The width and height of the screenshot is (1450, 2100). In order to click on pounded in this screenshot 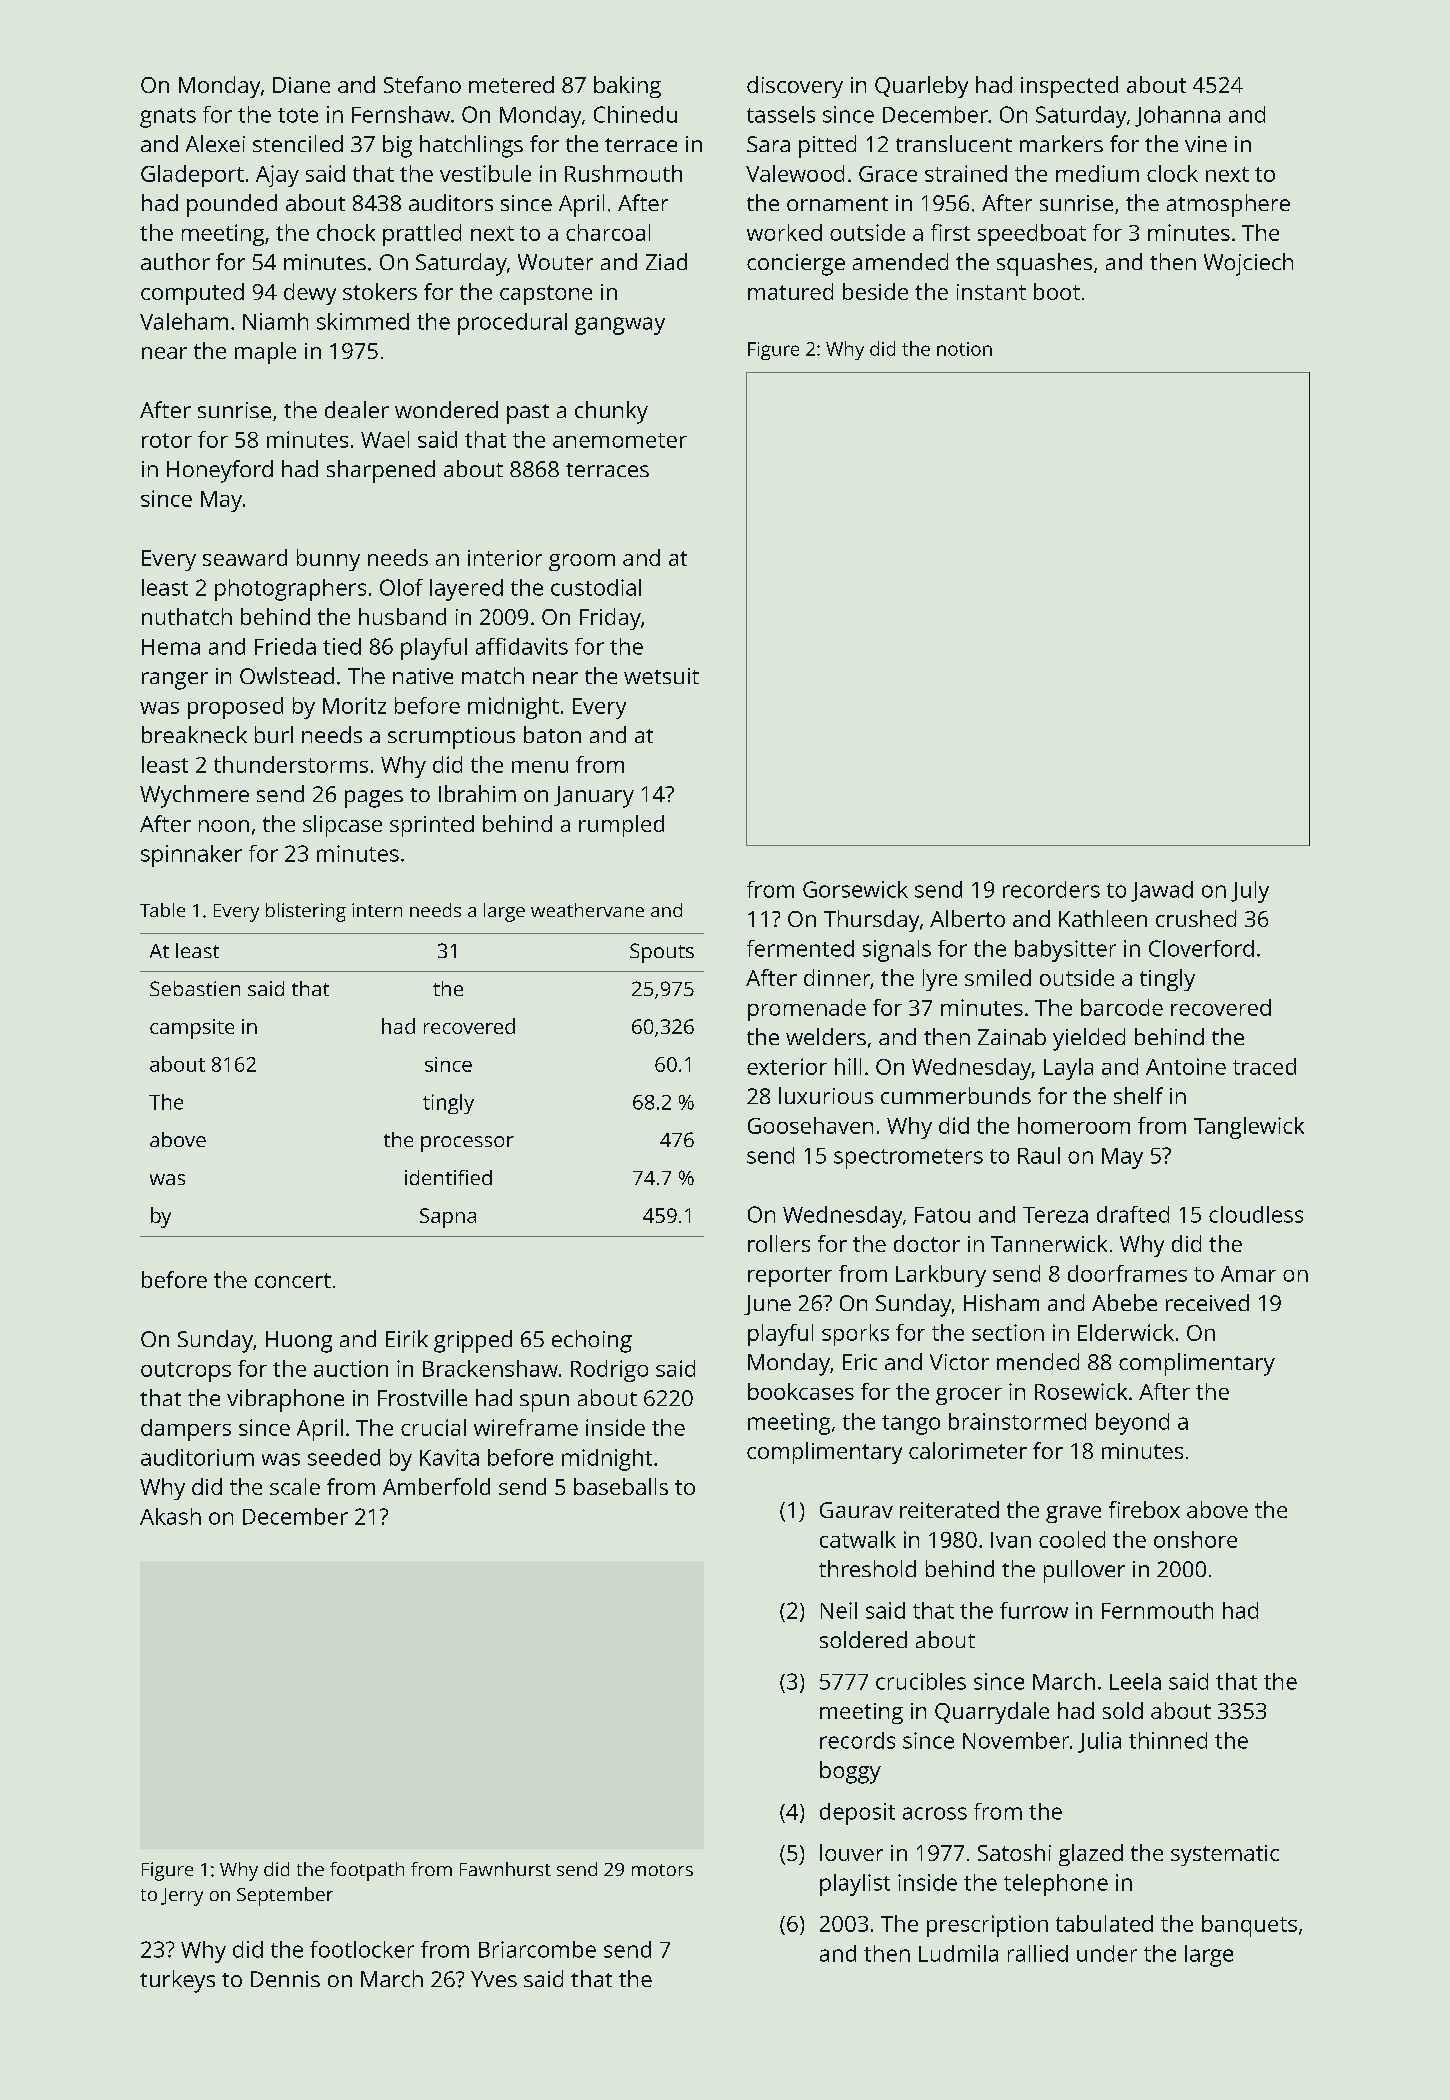, I will do `click(232, 205)`.
